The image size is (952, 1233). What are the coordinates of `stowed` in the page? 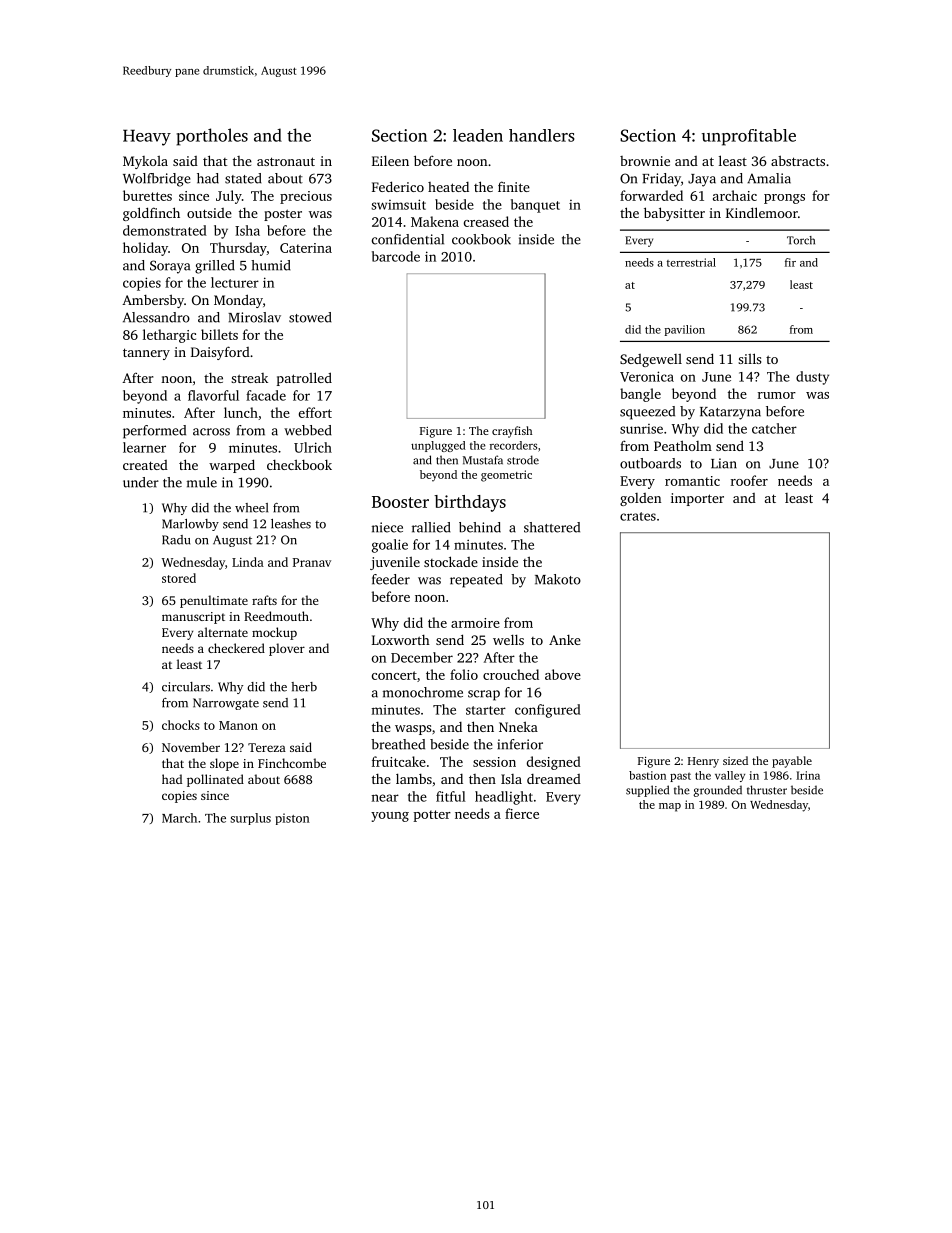 It's located at (310, 317).
